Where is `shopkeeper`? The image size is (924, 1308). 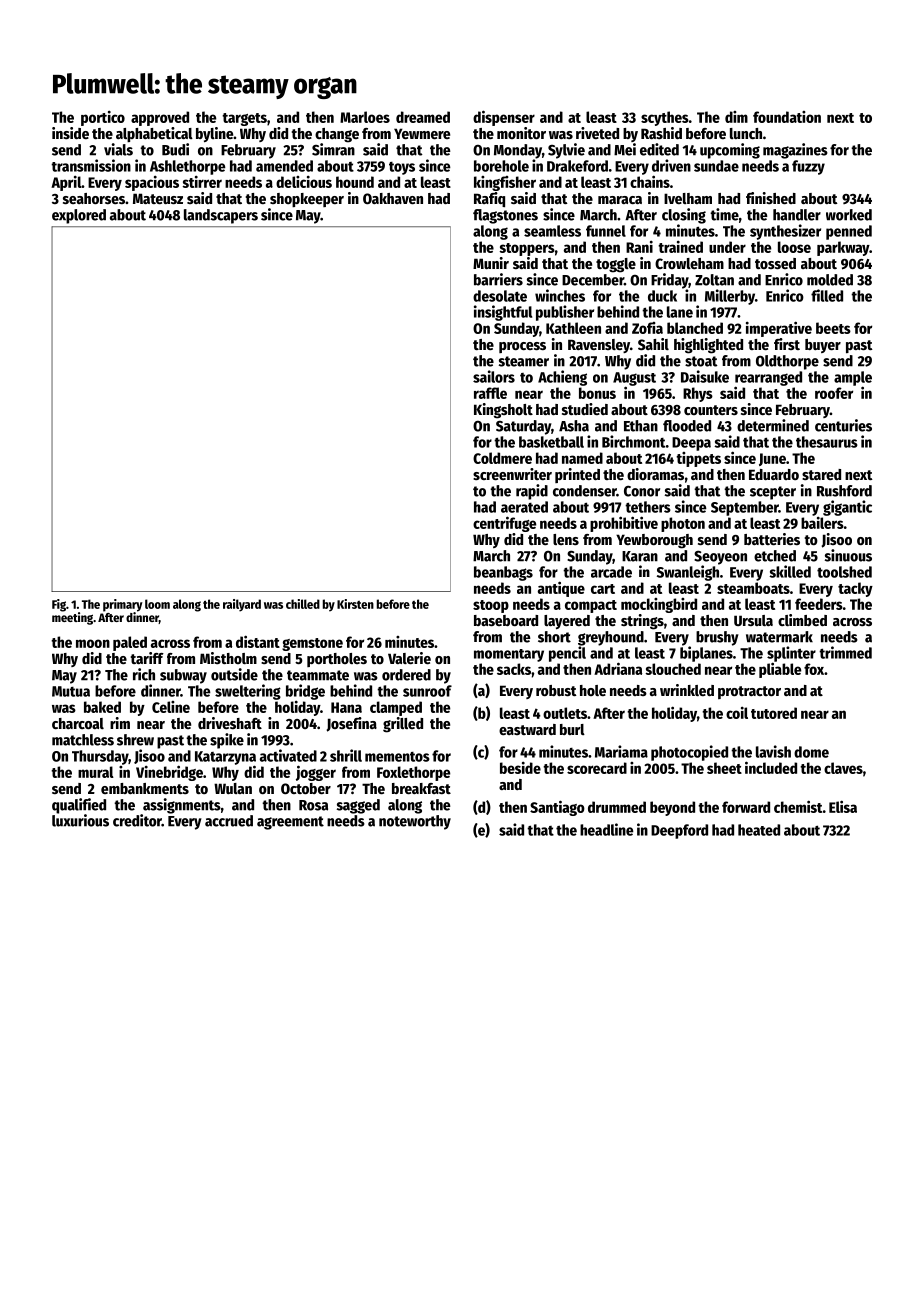 shopkeeper is located at coordinates (307, 200).
